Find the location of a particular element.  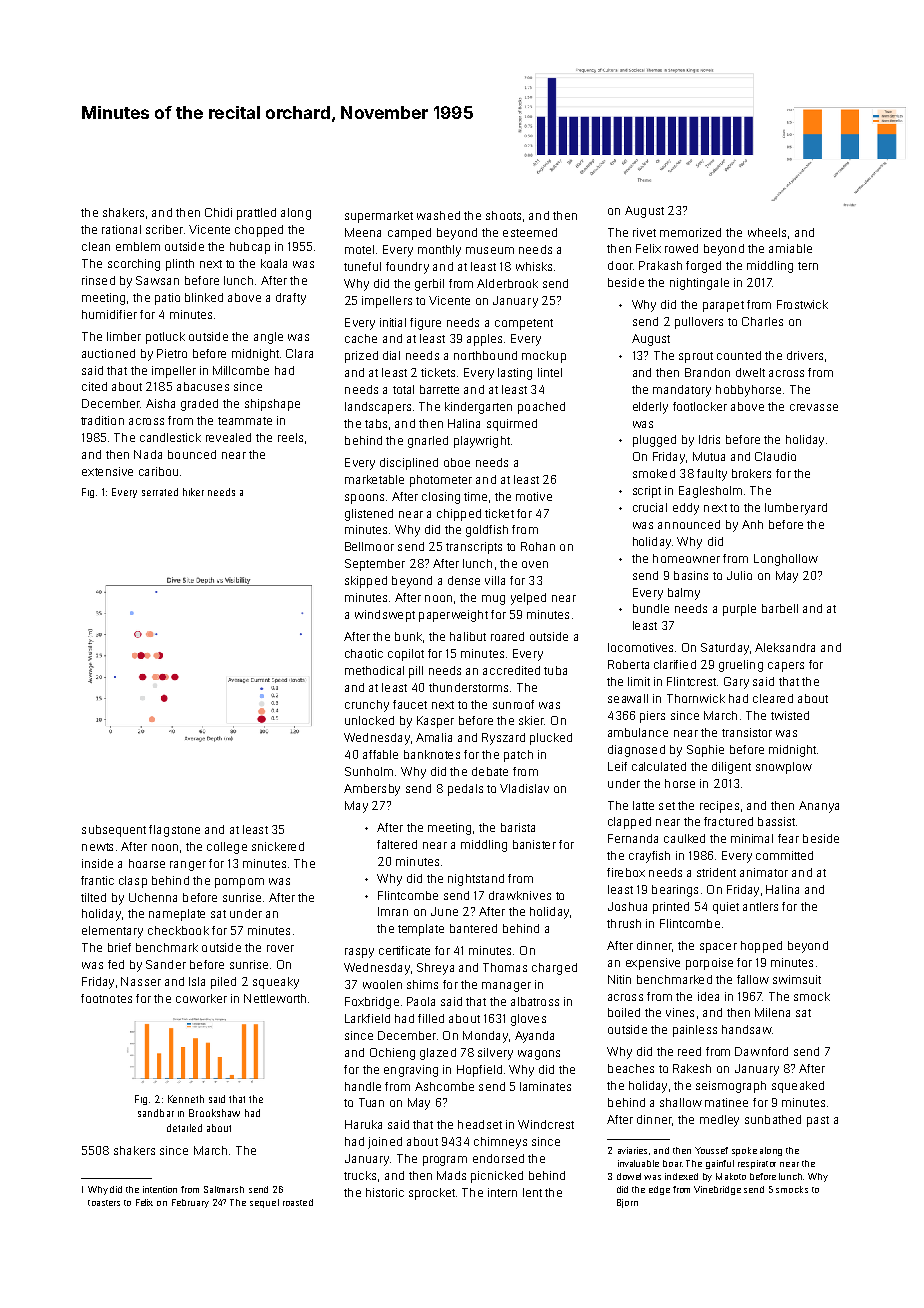

shoots is located at coordinates (503, 215).
